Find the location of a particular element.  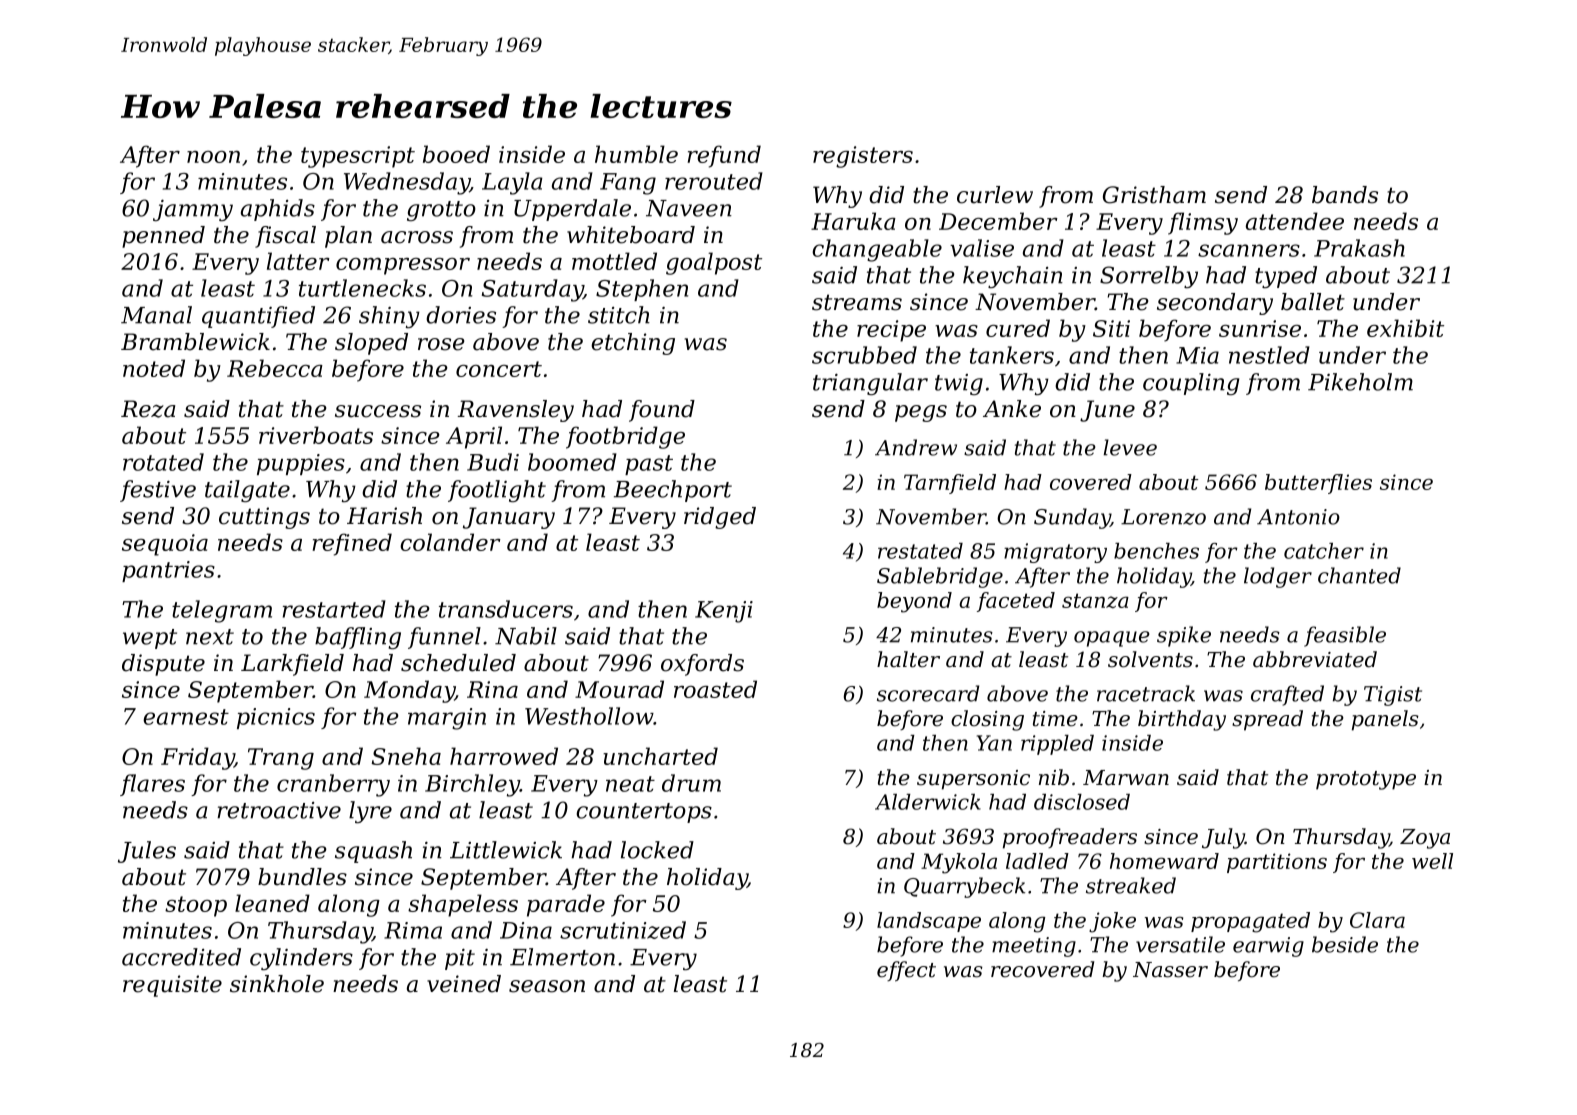

stoop is located at coordinates (196, 906).
